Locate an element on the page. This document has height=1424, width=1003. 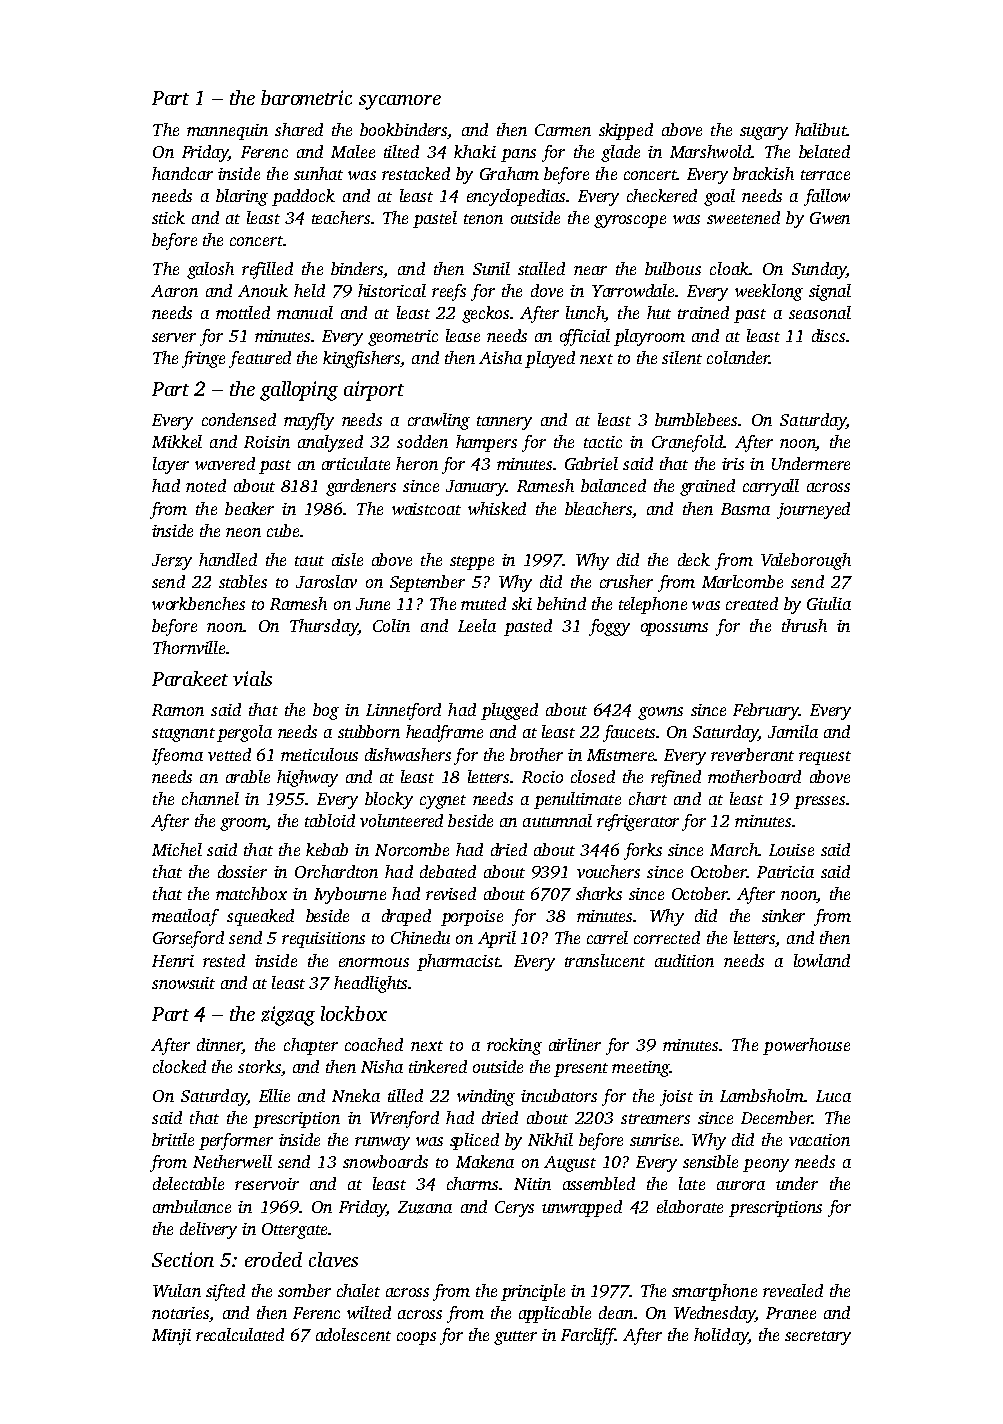
Minji is located at coordinates (171, 1337).
